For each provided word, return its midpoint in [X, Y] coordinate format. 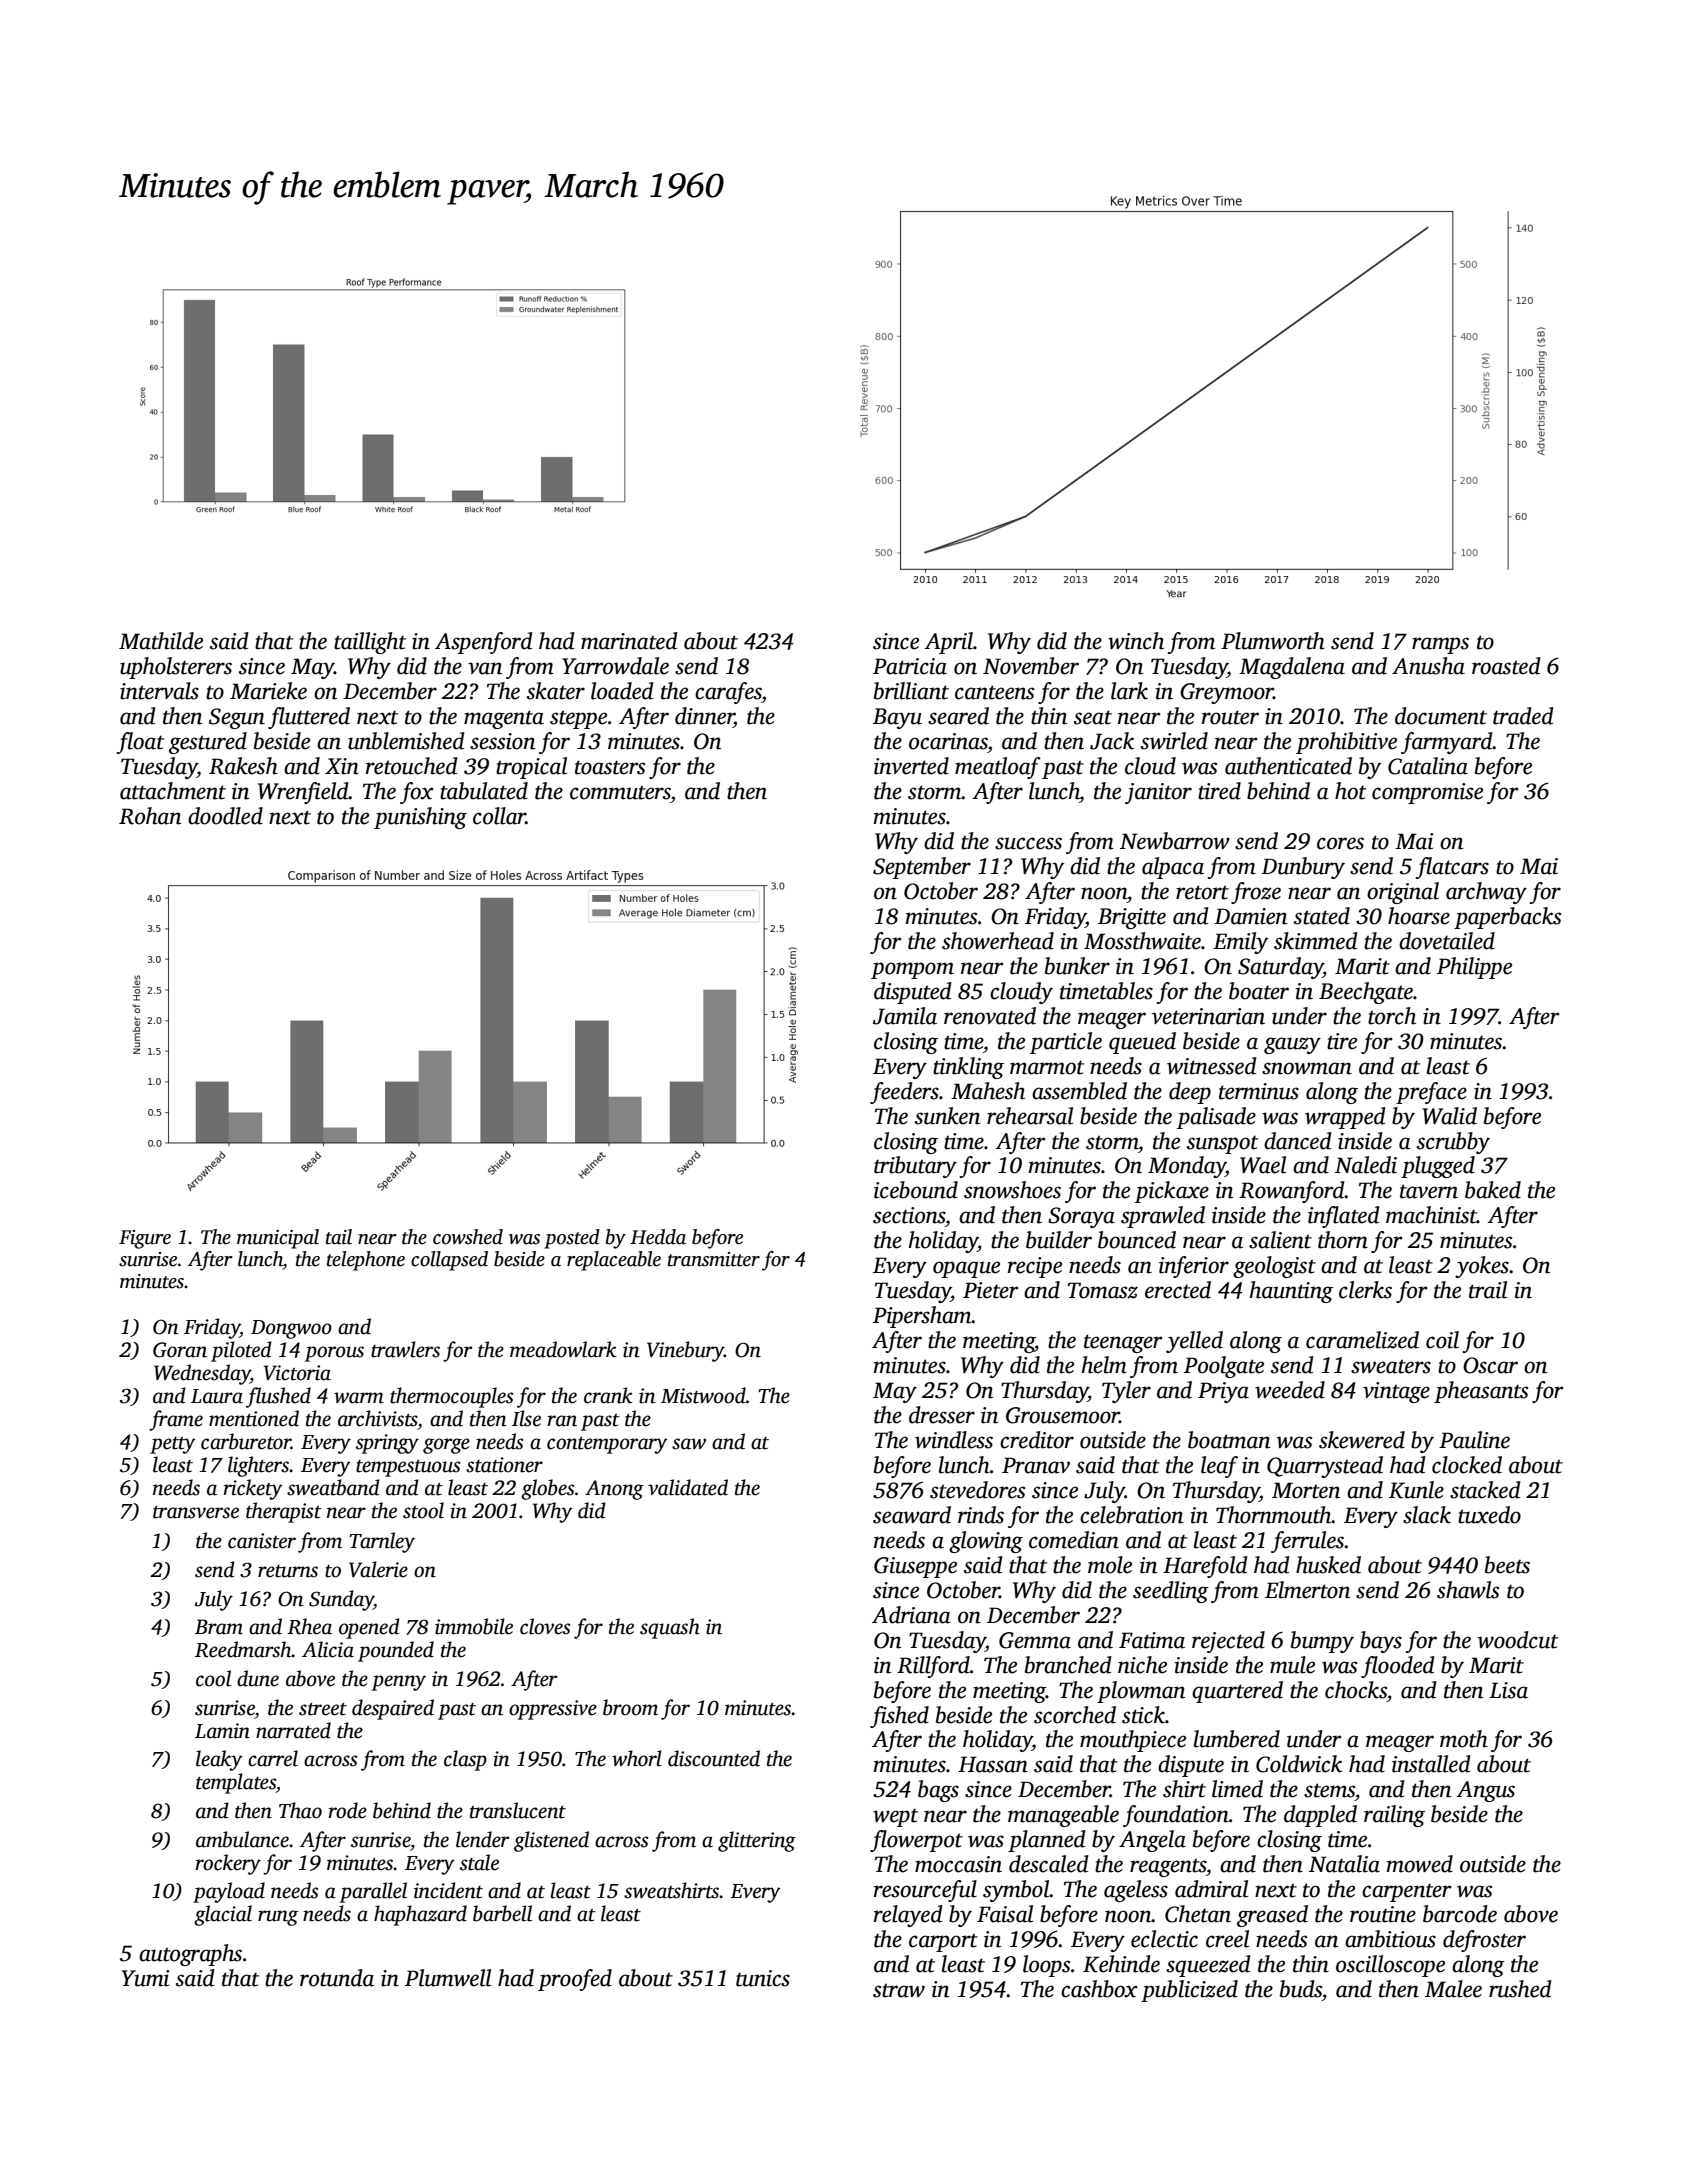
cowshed [468, 1237]
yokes [1482, 1267]
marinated [629, 641]
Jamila [905, 1016]
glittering [757, 1841]
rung [278, 1918]
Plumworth [1273, 641]
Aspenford [484, 643]
